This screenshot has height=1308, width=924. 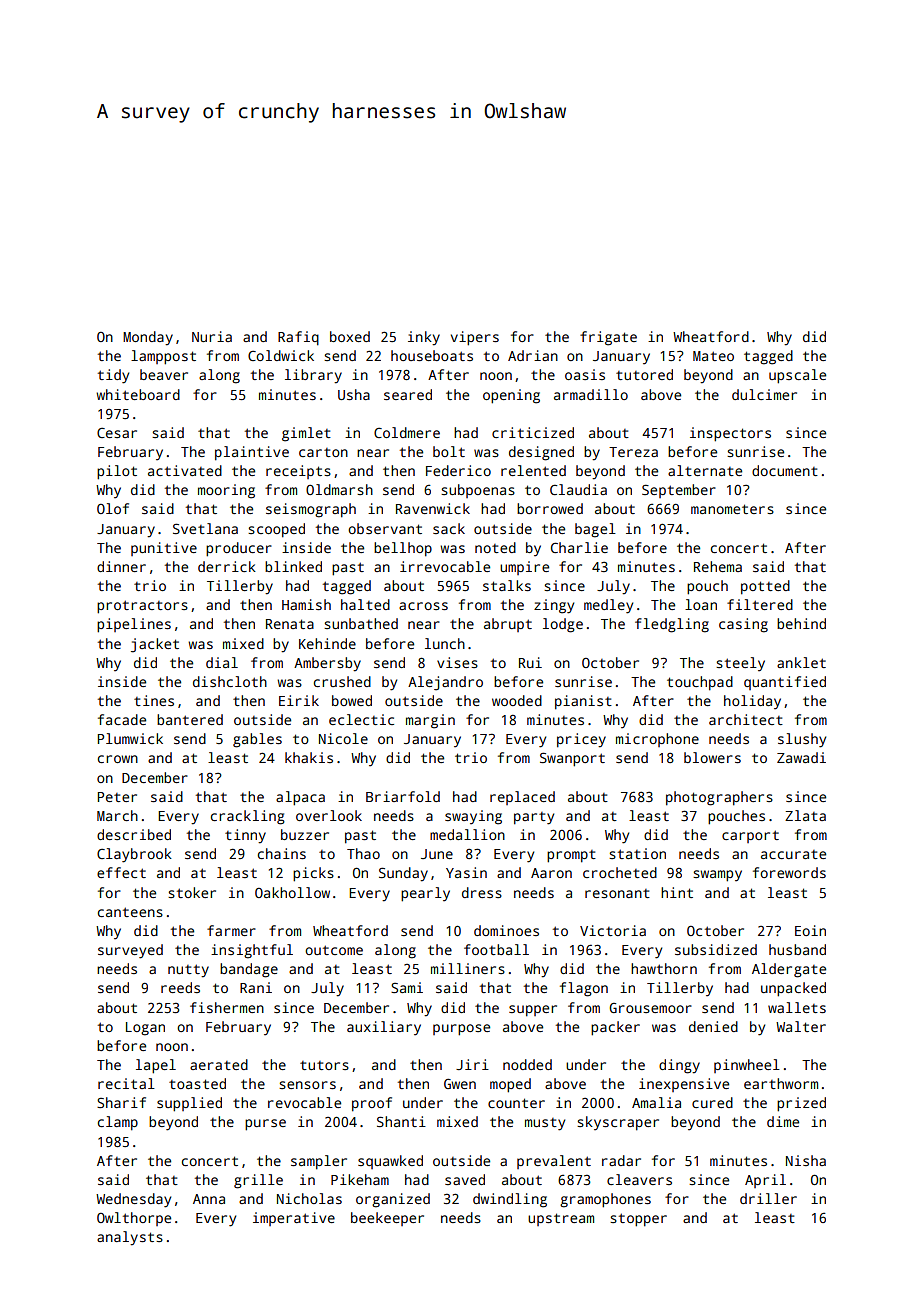 What do you see at coordinates (785, 683) in the screenshot?
I see `quantified` at bounding box center [785, 683].
